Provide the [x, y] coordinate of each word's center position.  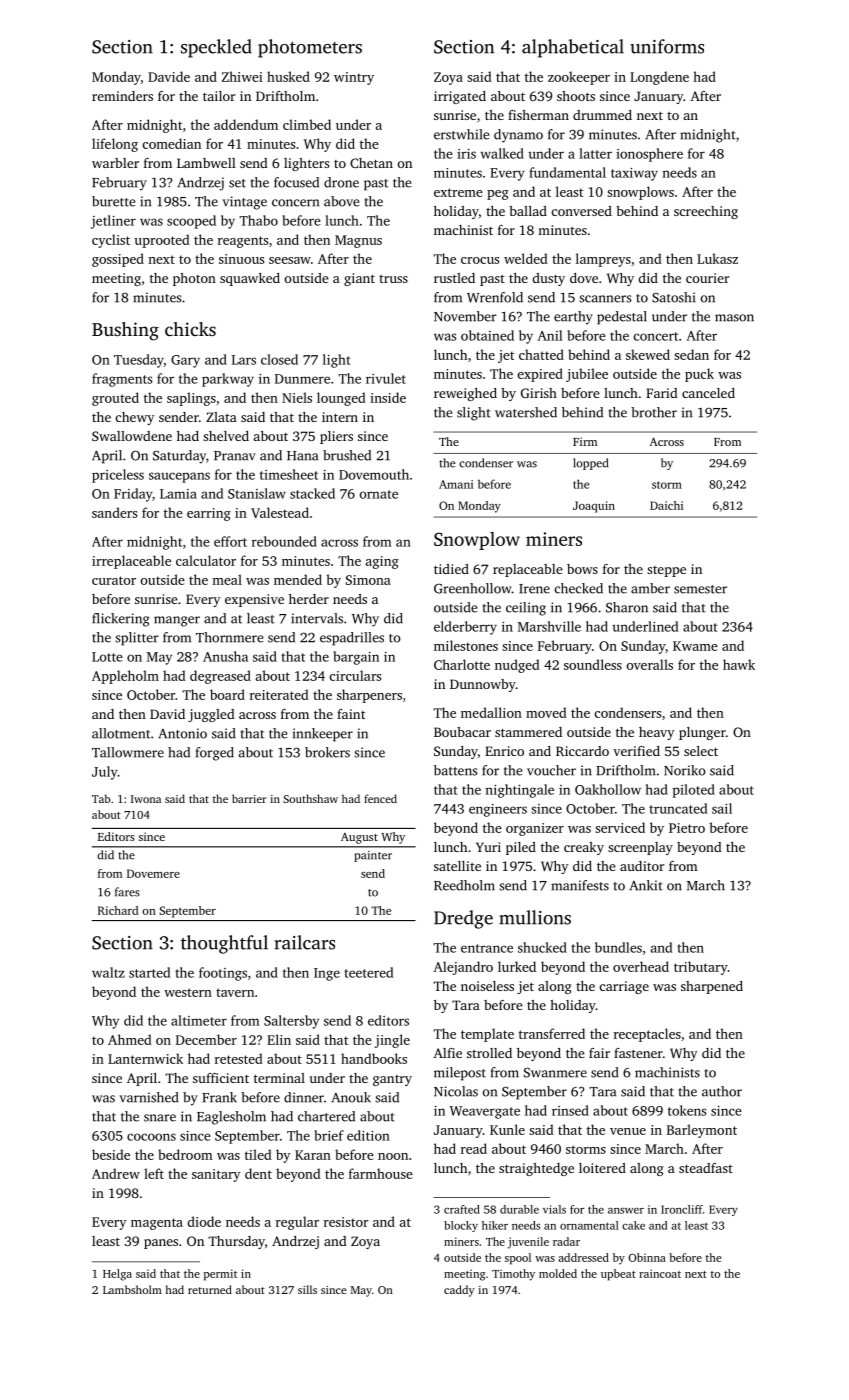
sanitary [216, 1175]
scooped [191, 222]
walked [502, 153]
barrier [249, 798]
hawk [739, 664]
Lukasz [717, 258]
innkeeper [323, 735]
